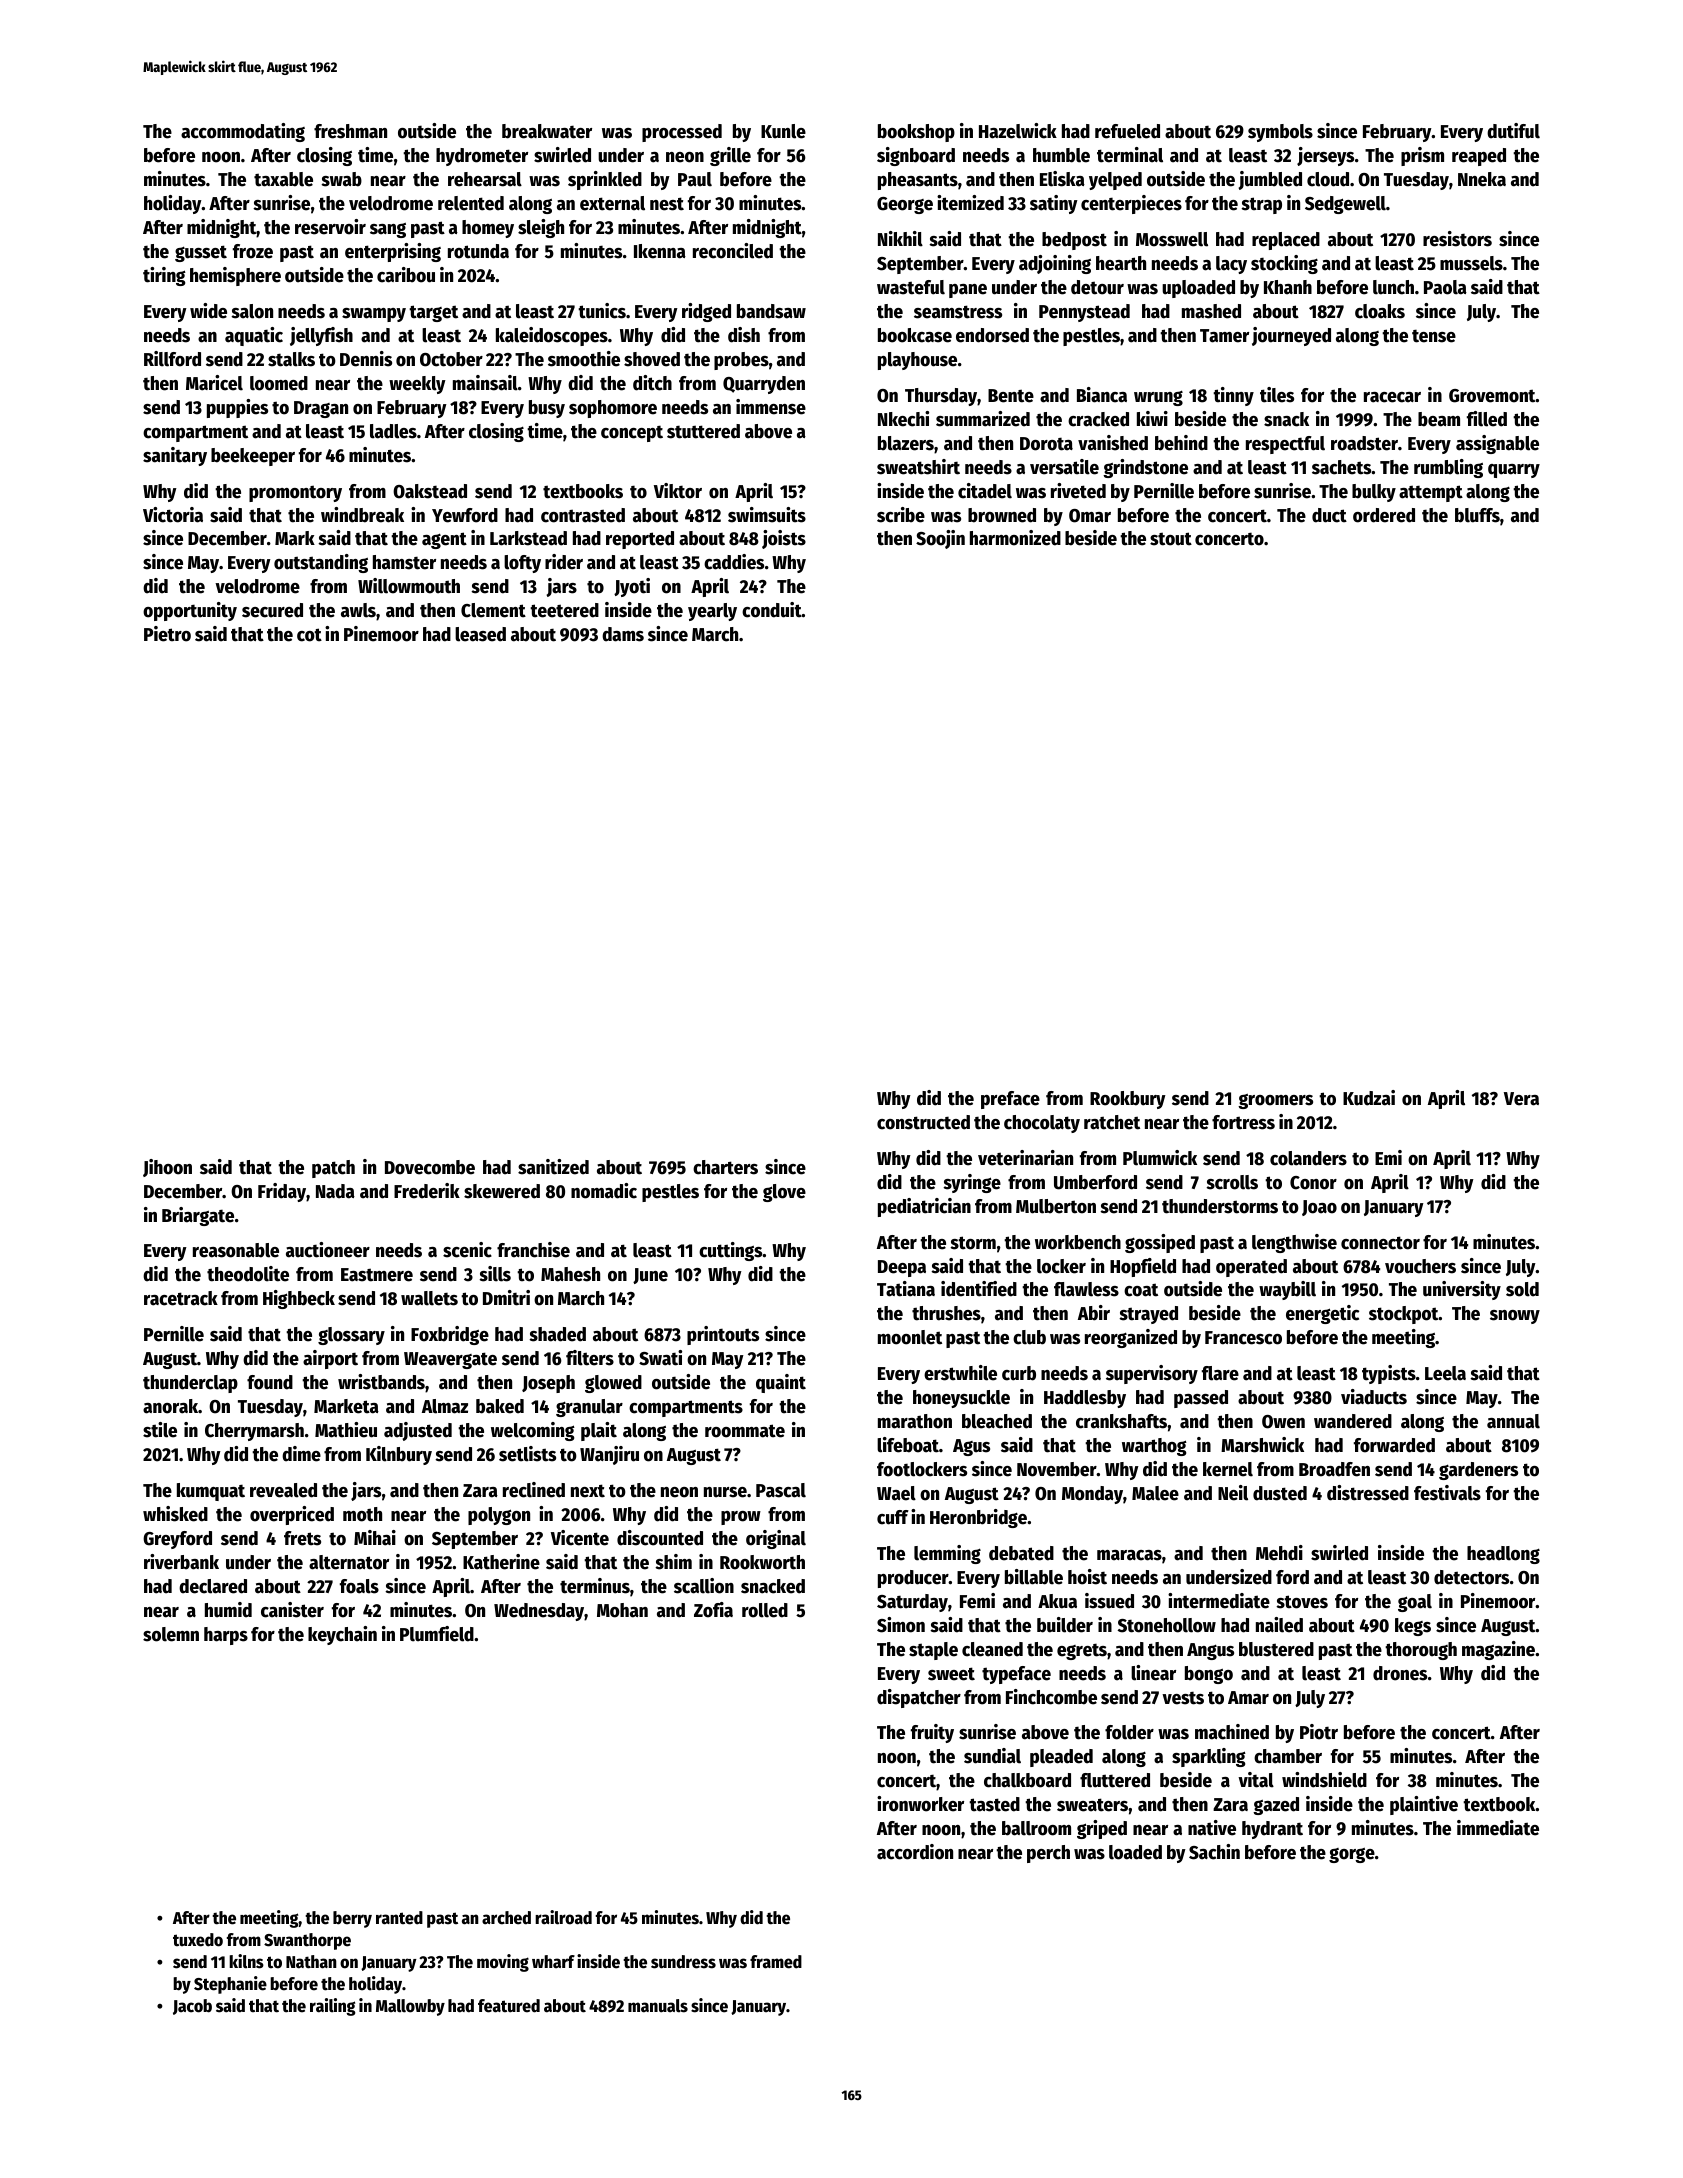 This screenshot has width=1683, height=2178. I want to click on tuxedo, so click(198, 1940).
